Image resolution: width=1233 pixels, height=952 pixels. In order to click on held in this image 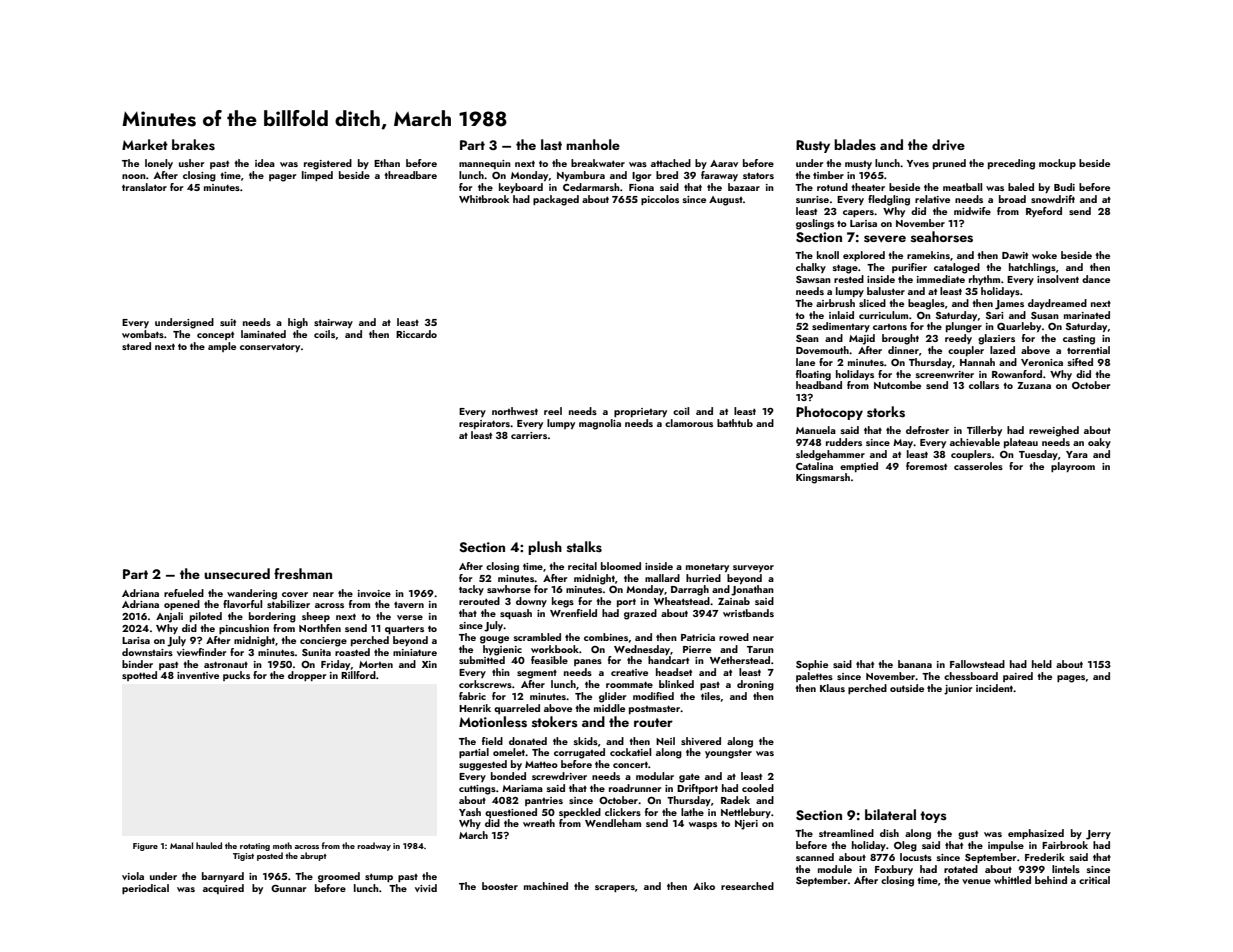, I will do `click(1042, 664)`.
